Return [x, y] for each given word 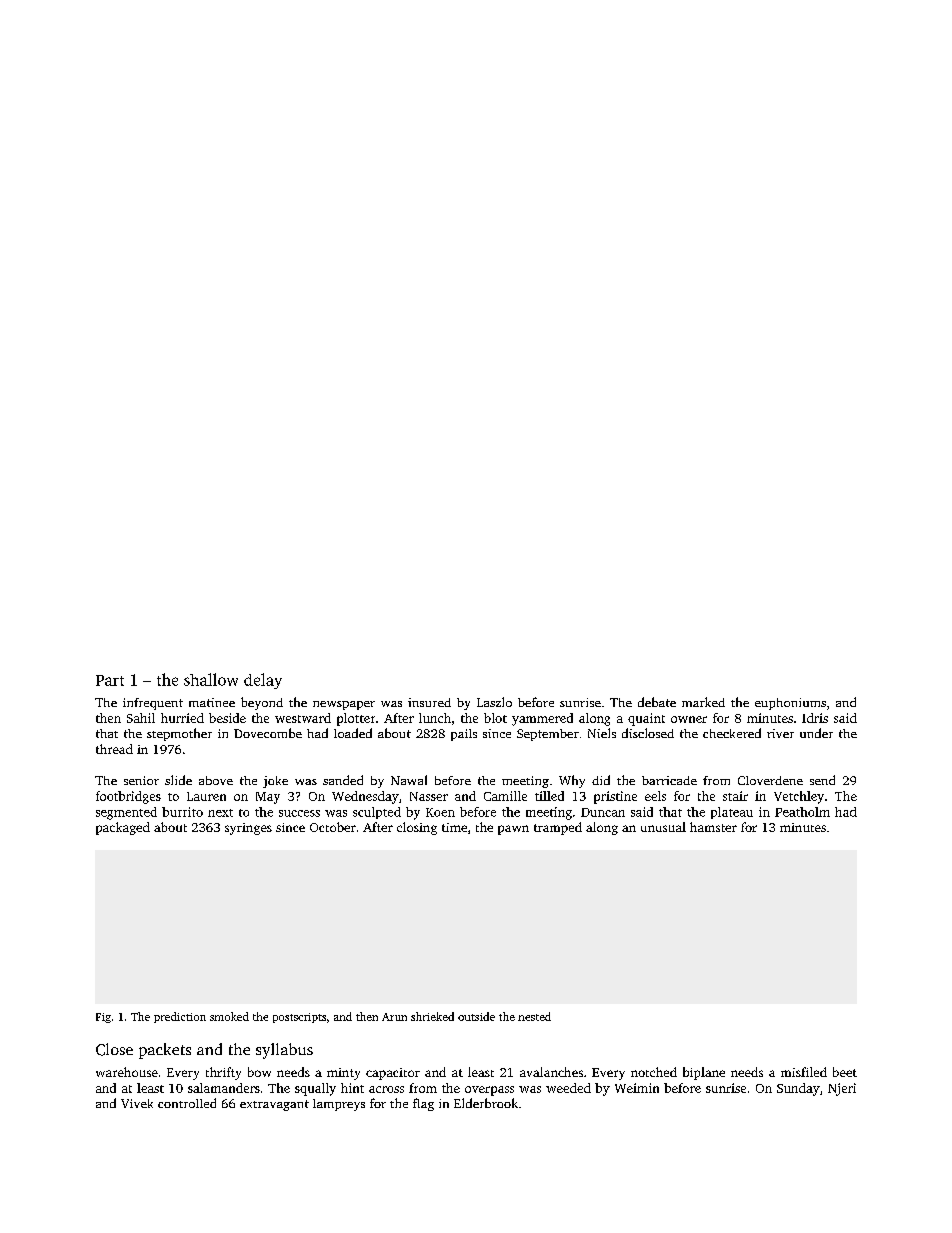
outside [476, 1016]
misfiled [804, 1072]
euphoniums [790, 704]
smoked [229, 1016]
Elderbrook [486, 1103]
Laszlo [494, 702]
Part [110, 680]
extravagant [274, 1105]
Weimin [637, 1088]
